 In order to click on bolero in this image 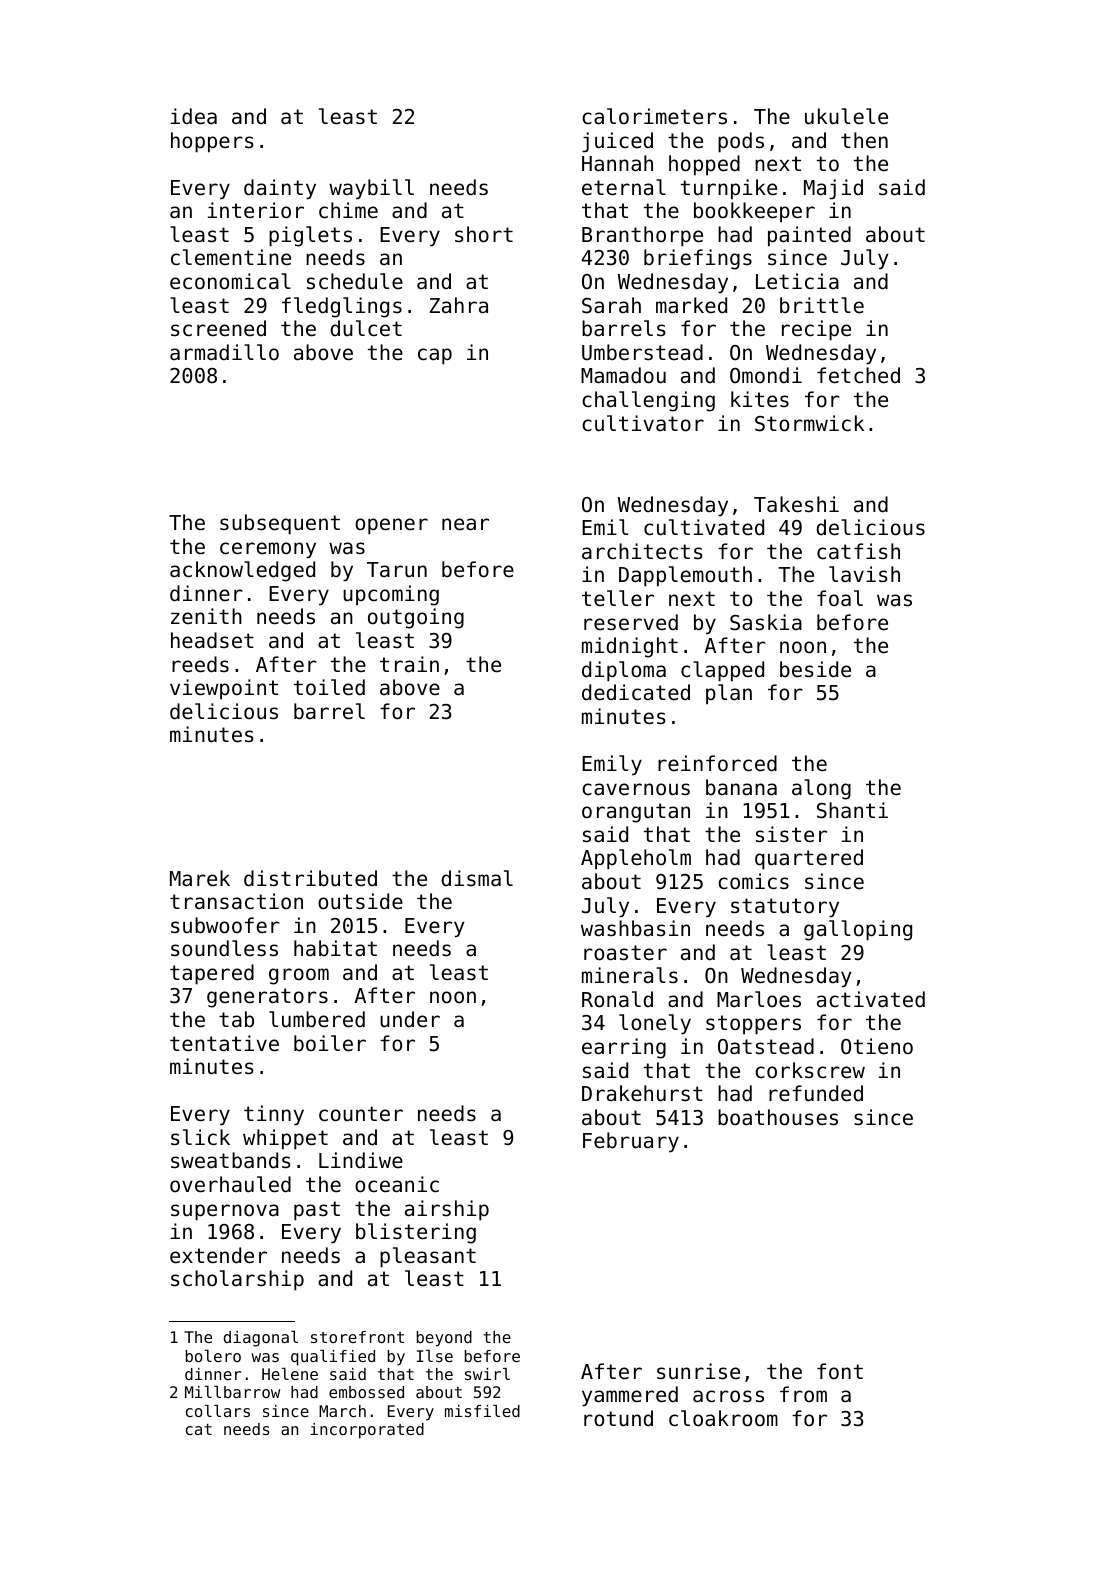, I will do `click(213, 1356)`.
